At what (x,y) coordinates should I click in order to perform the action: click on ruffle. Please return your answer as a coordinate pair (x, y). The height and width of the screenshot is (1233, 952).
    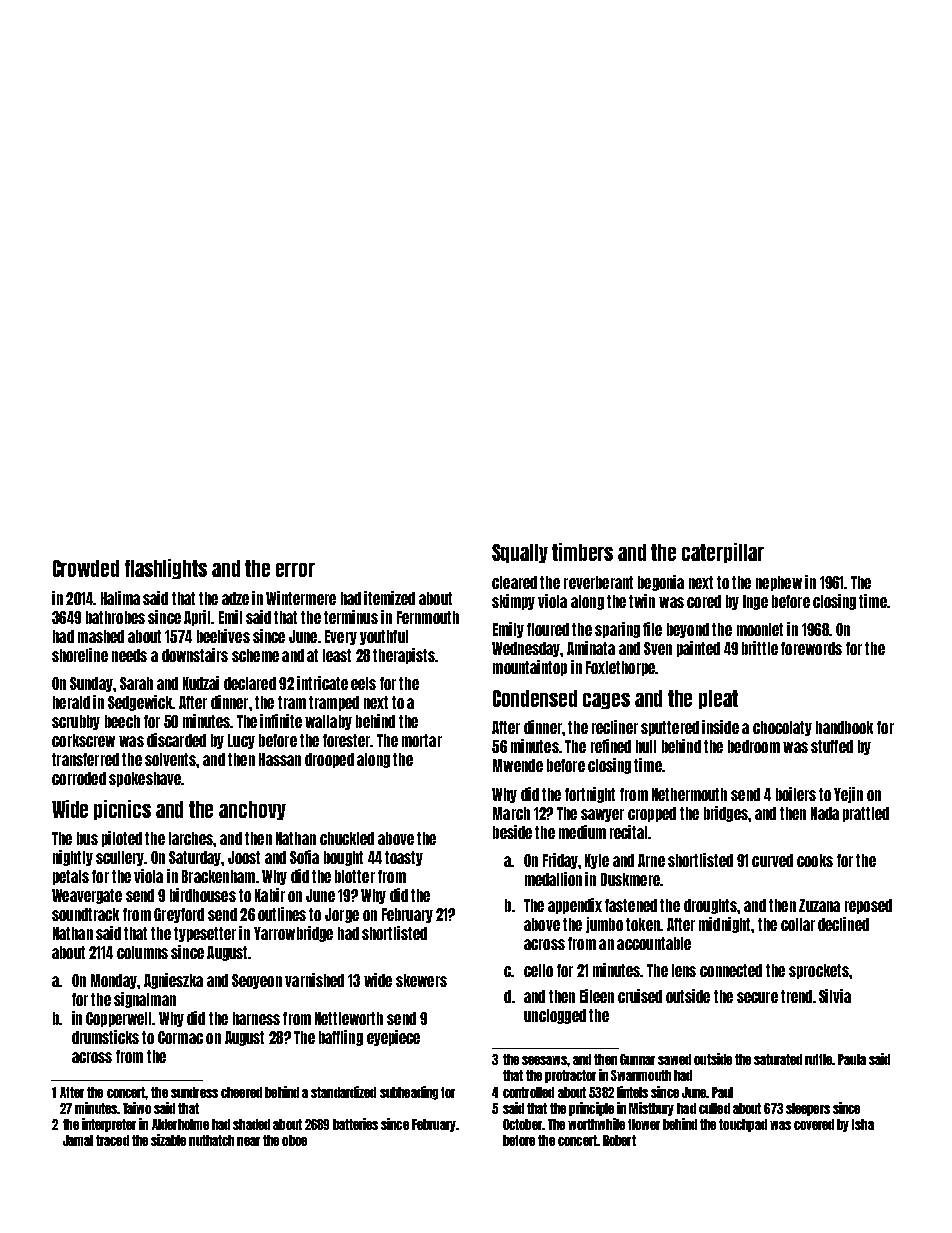
    Looking at the image, I should click on (819, 1059).
